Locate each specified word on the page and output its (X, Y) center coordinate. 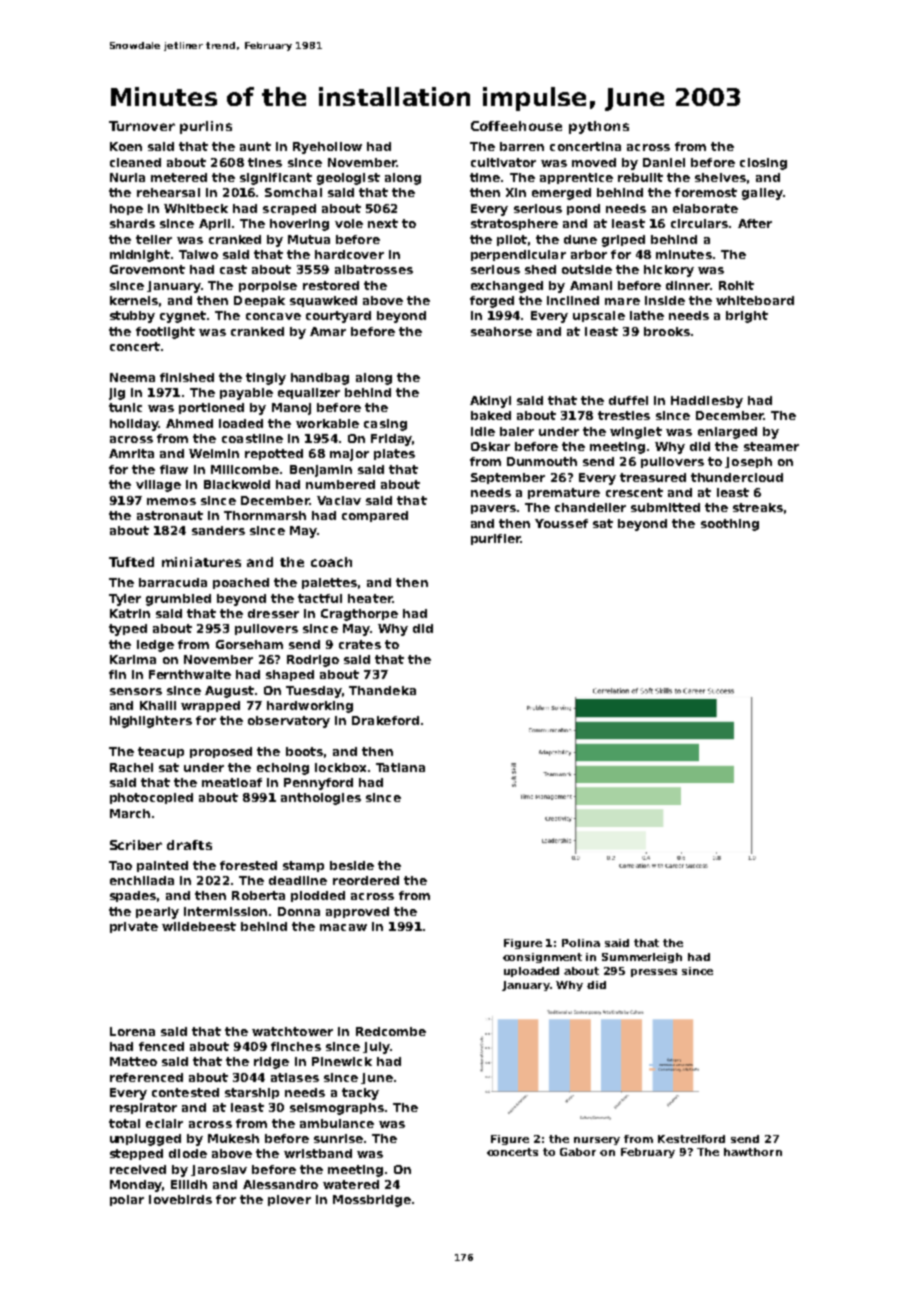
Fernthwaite (190, 674)
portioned (211, 408)
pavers (493, 509)
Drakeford (385, 720)
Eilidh (189, 1184)
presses (654, 973)
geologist (348, 179)
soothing (730, 525)
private (134, 927)
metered (179, 177)
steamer (771, 446)
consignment (542, 958)
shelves (720, 177)
